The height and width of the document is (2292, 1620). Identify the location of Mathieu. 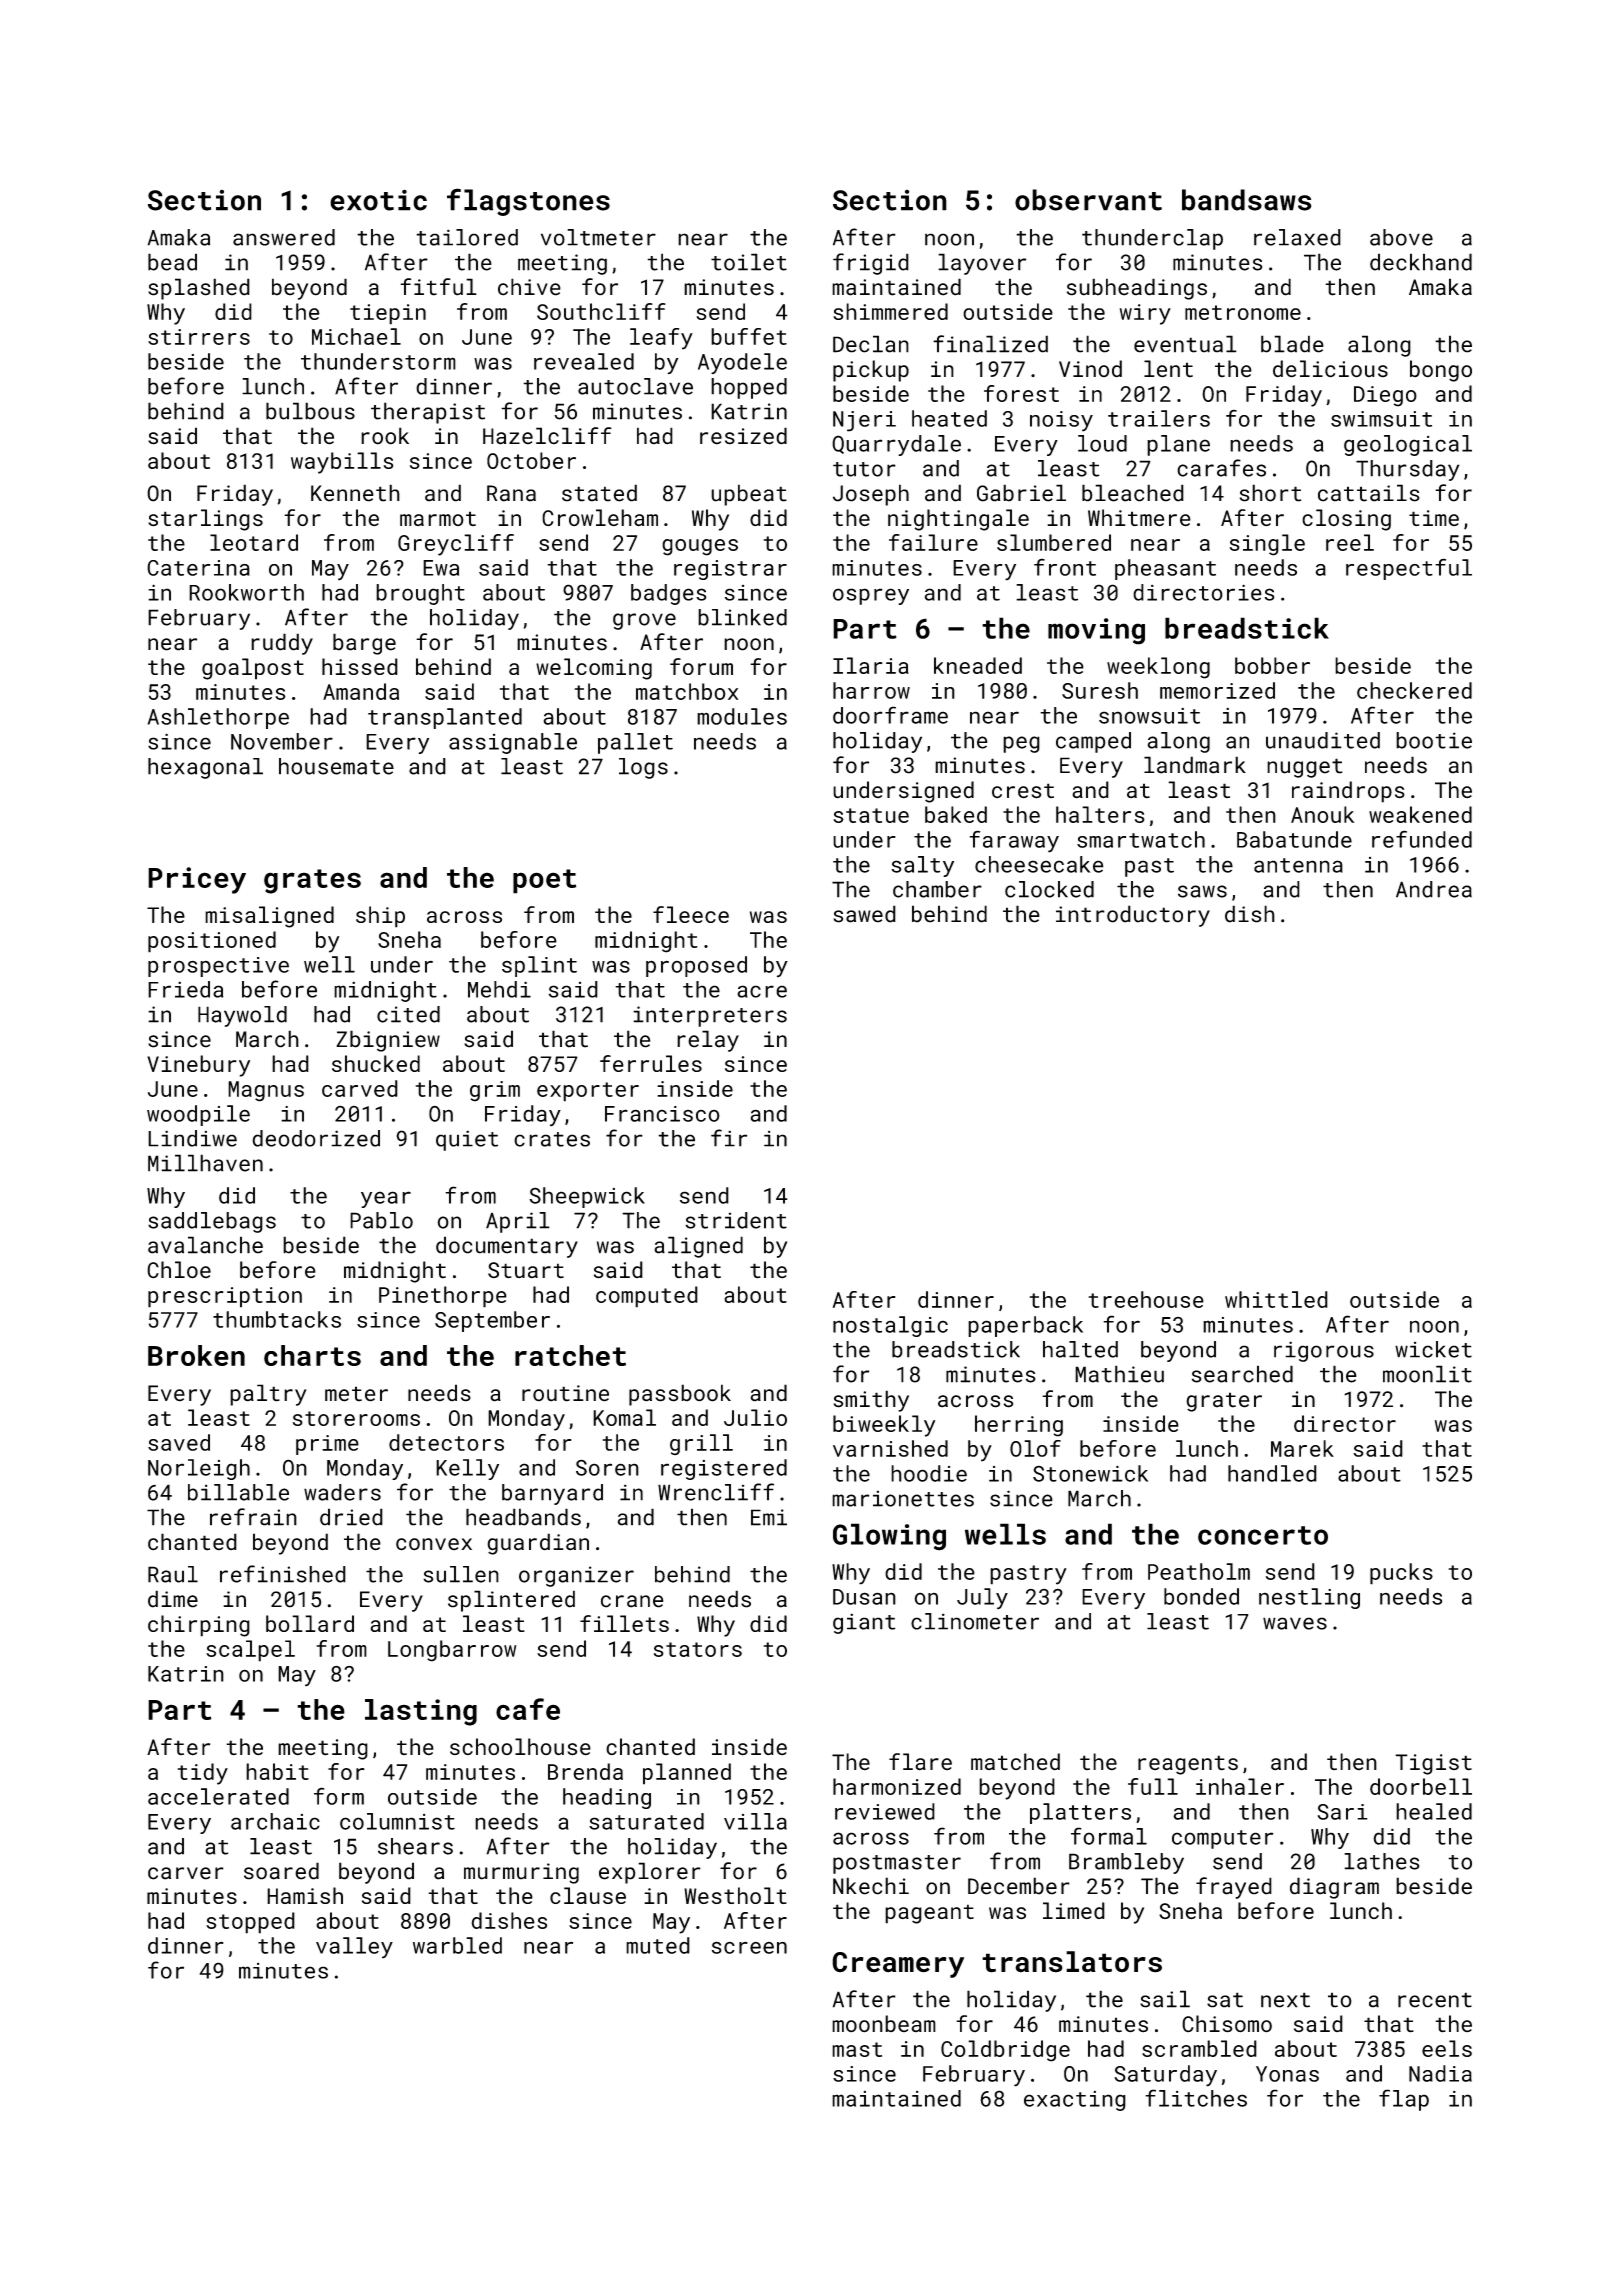
(1119, 1374).
